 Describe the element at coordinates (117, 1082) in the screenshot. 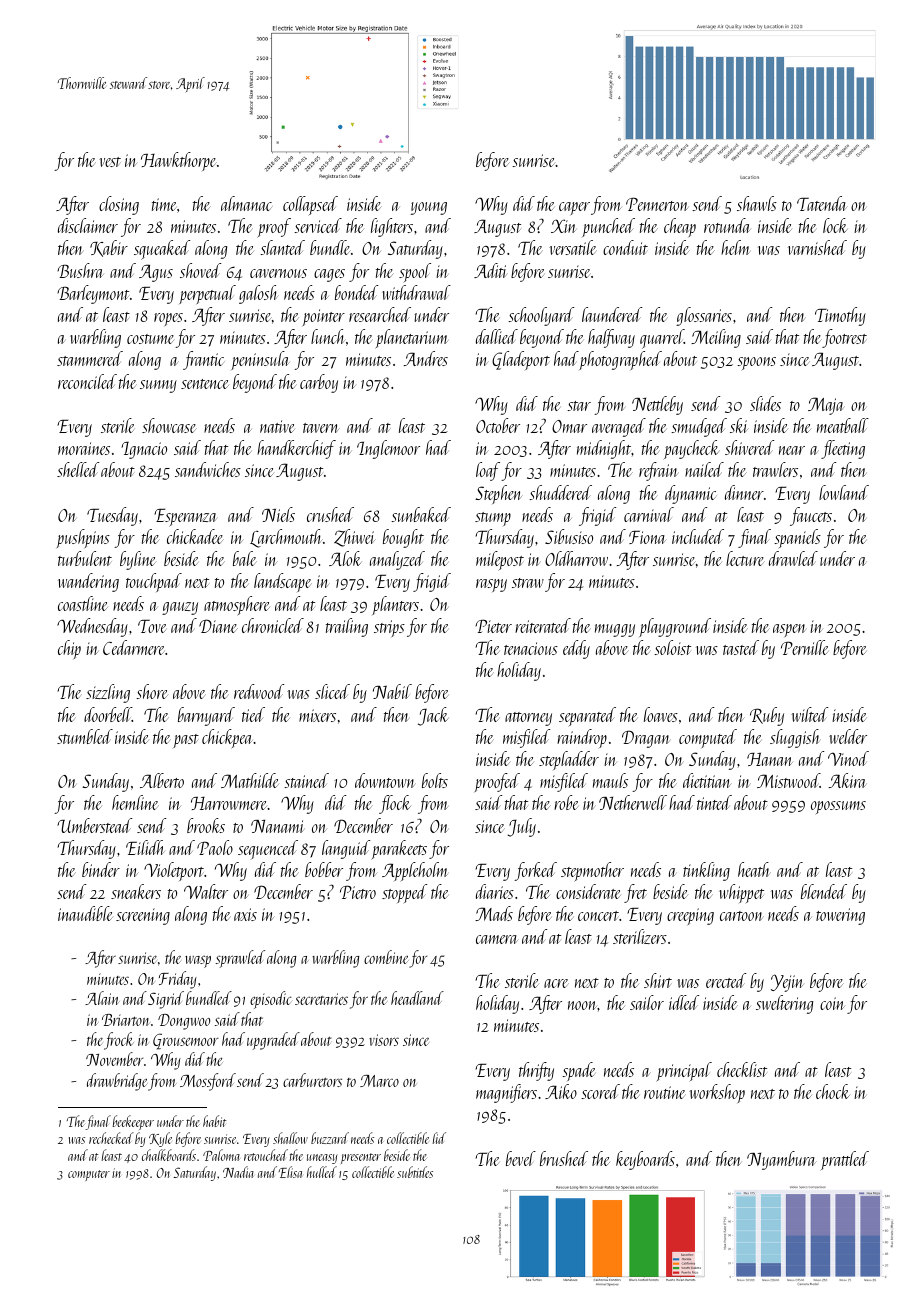

I see `drawbridge` at that location.
